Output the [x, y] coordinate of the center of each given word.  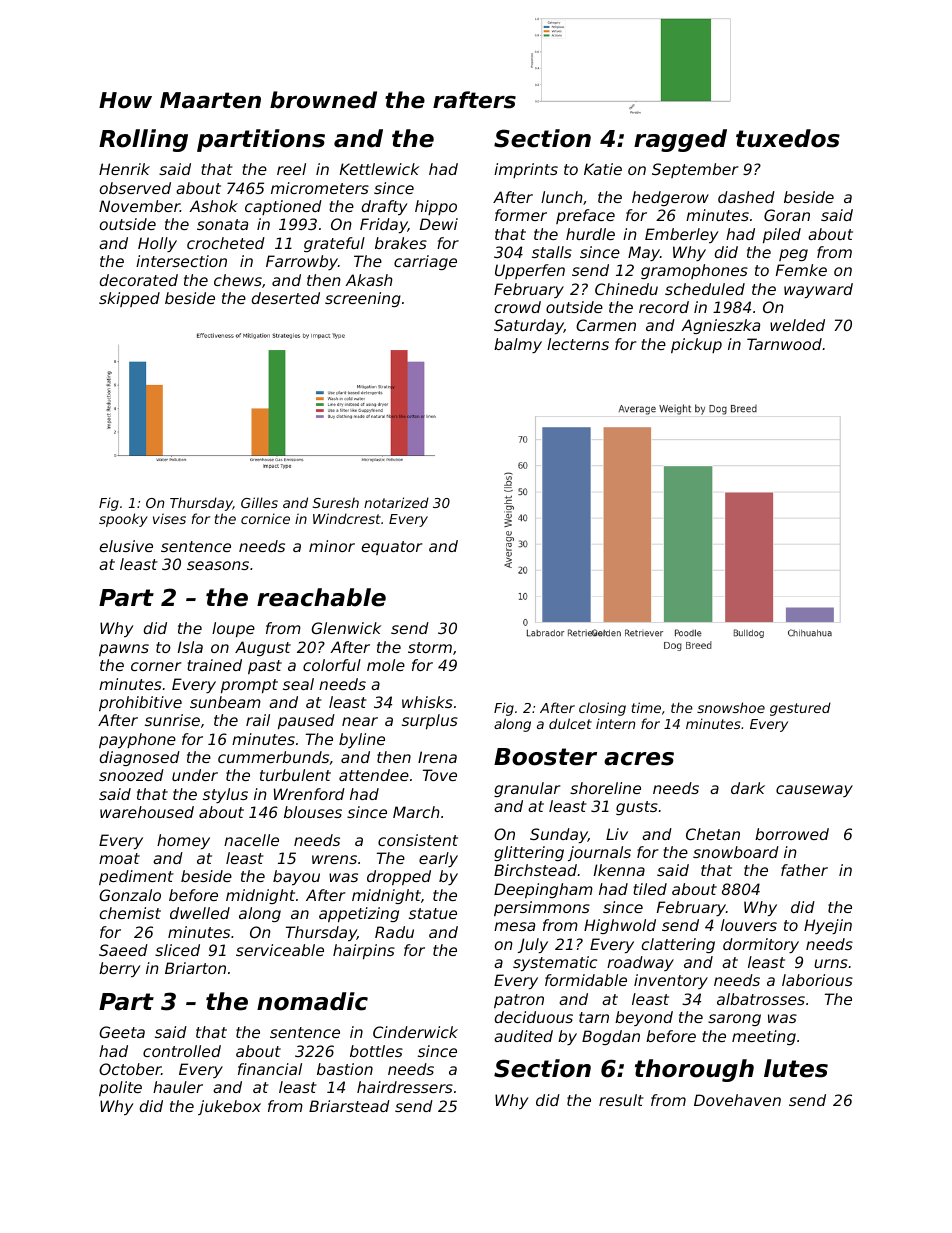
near [360, 721]
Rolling [143, 140]
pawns [124, 650]
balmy [518, 345]
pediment [136, 877]
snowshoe [731, 707]
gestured [800, 709]
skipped [129, 299]
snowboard [736, 852]
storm [430, 647]
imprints [526, 170]
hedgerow [670, 198]
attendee [374, 775]
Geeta [122, 1032]
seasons [218, 565]
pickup [696, 345]
